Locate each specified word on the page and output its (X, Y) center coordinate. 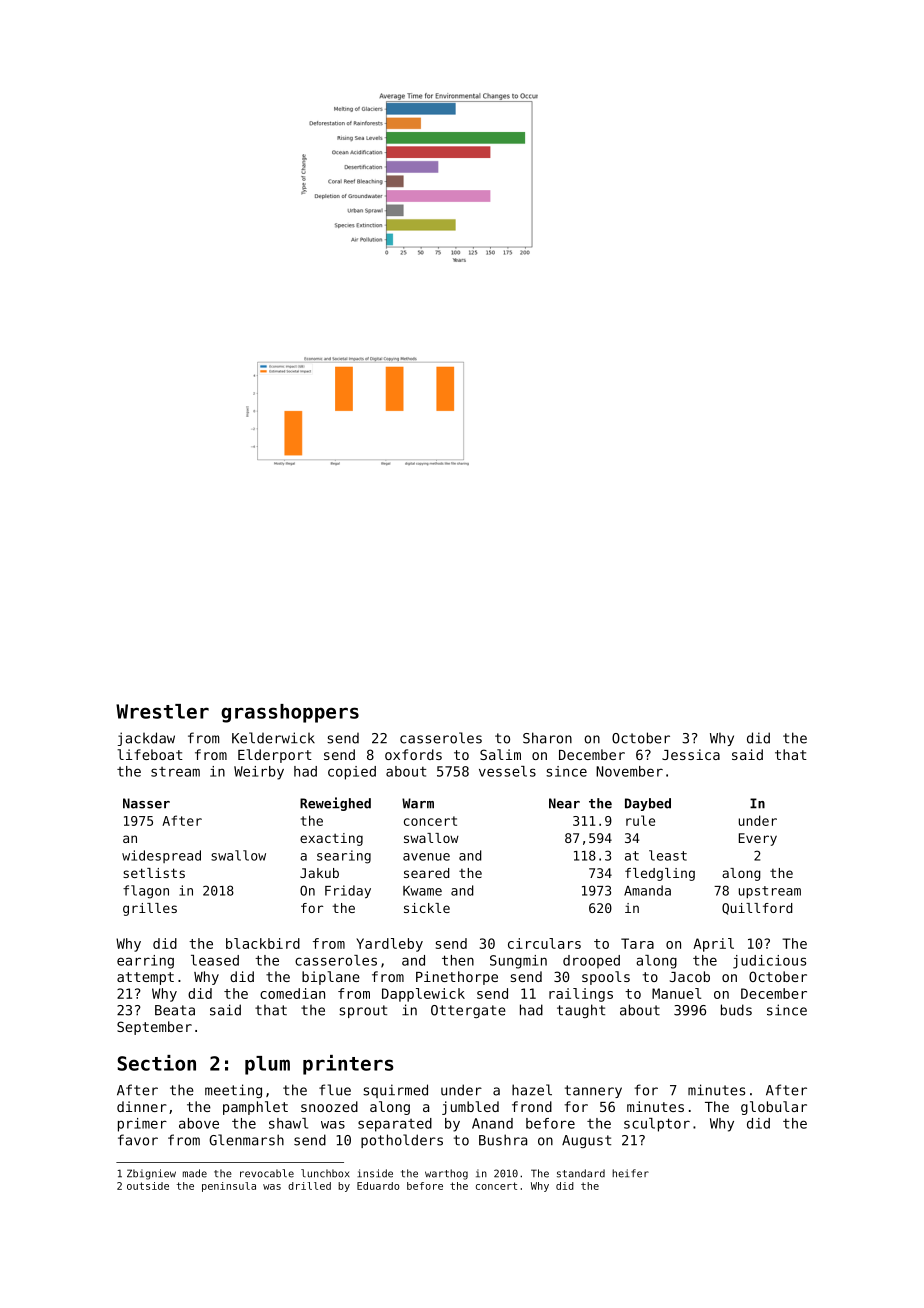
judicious (769, 962)
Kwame (422, 891)
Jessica (691, 754)
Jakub (319, 873)
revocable (267, 1173)
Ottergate (468, 1011)
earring (145, 962)
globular (774, 1108)
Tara (637, 943)
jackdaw (146, 739)
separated (395, 1125)
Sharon (547, 738)
